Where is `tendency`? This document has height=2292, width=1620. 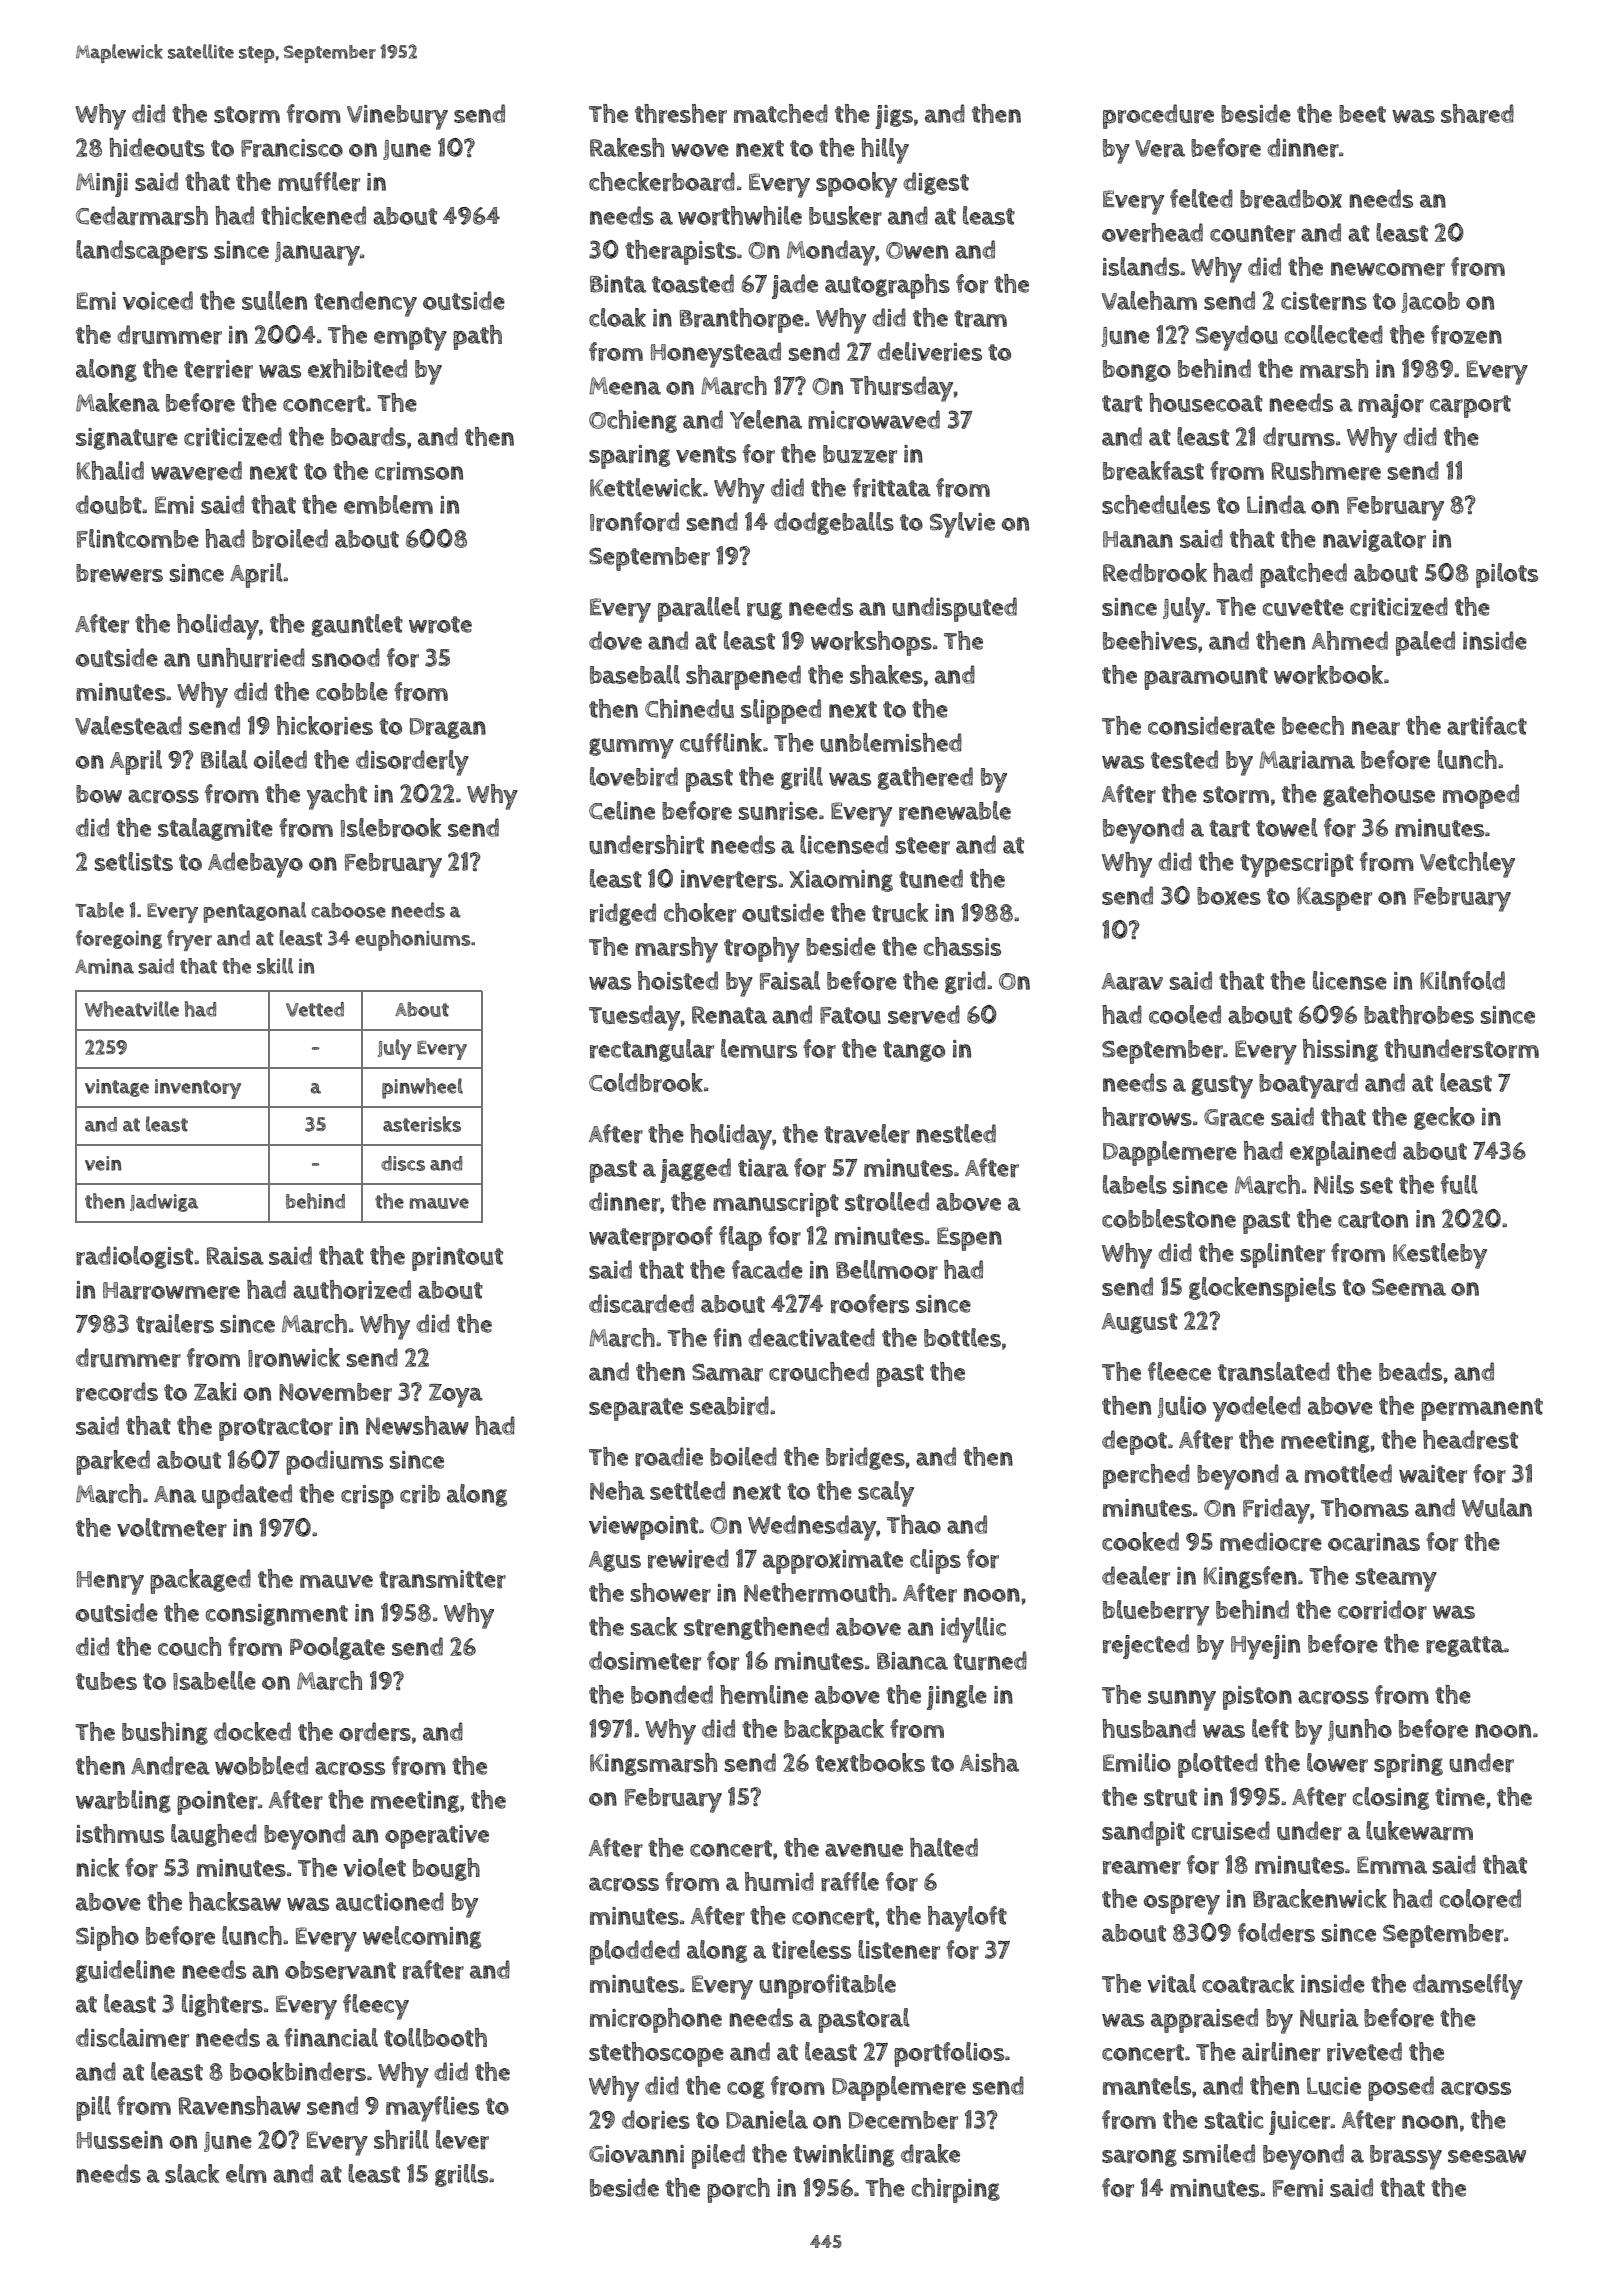
tendency is located at coordinates (365, 304).
